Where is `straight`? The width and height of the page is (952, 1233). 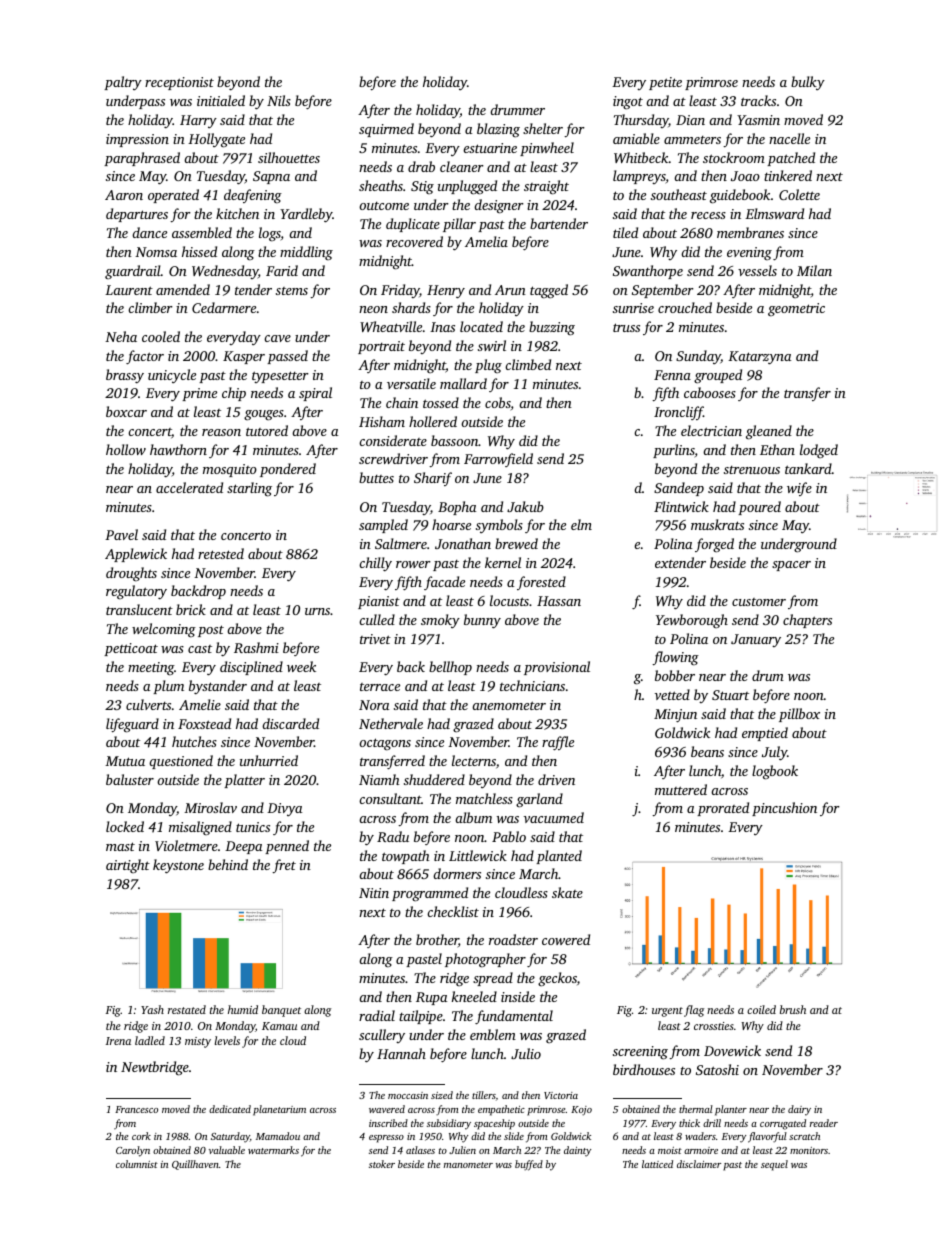 straight is located at coordinates (546, 187).
